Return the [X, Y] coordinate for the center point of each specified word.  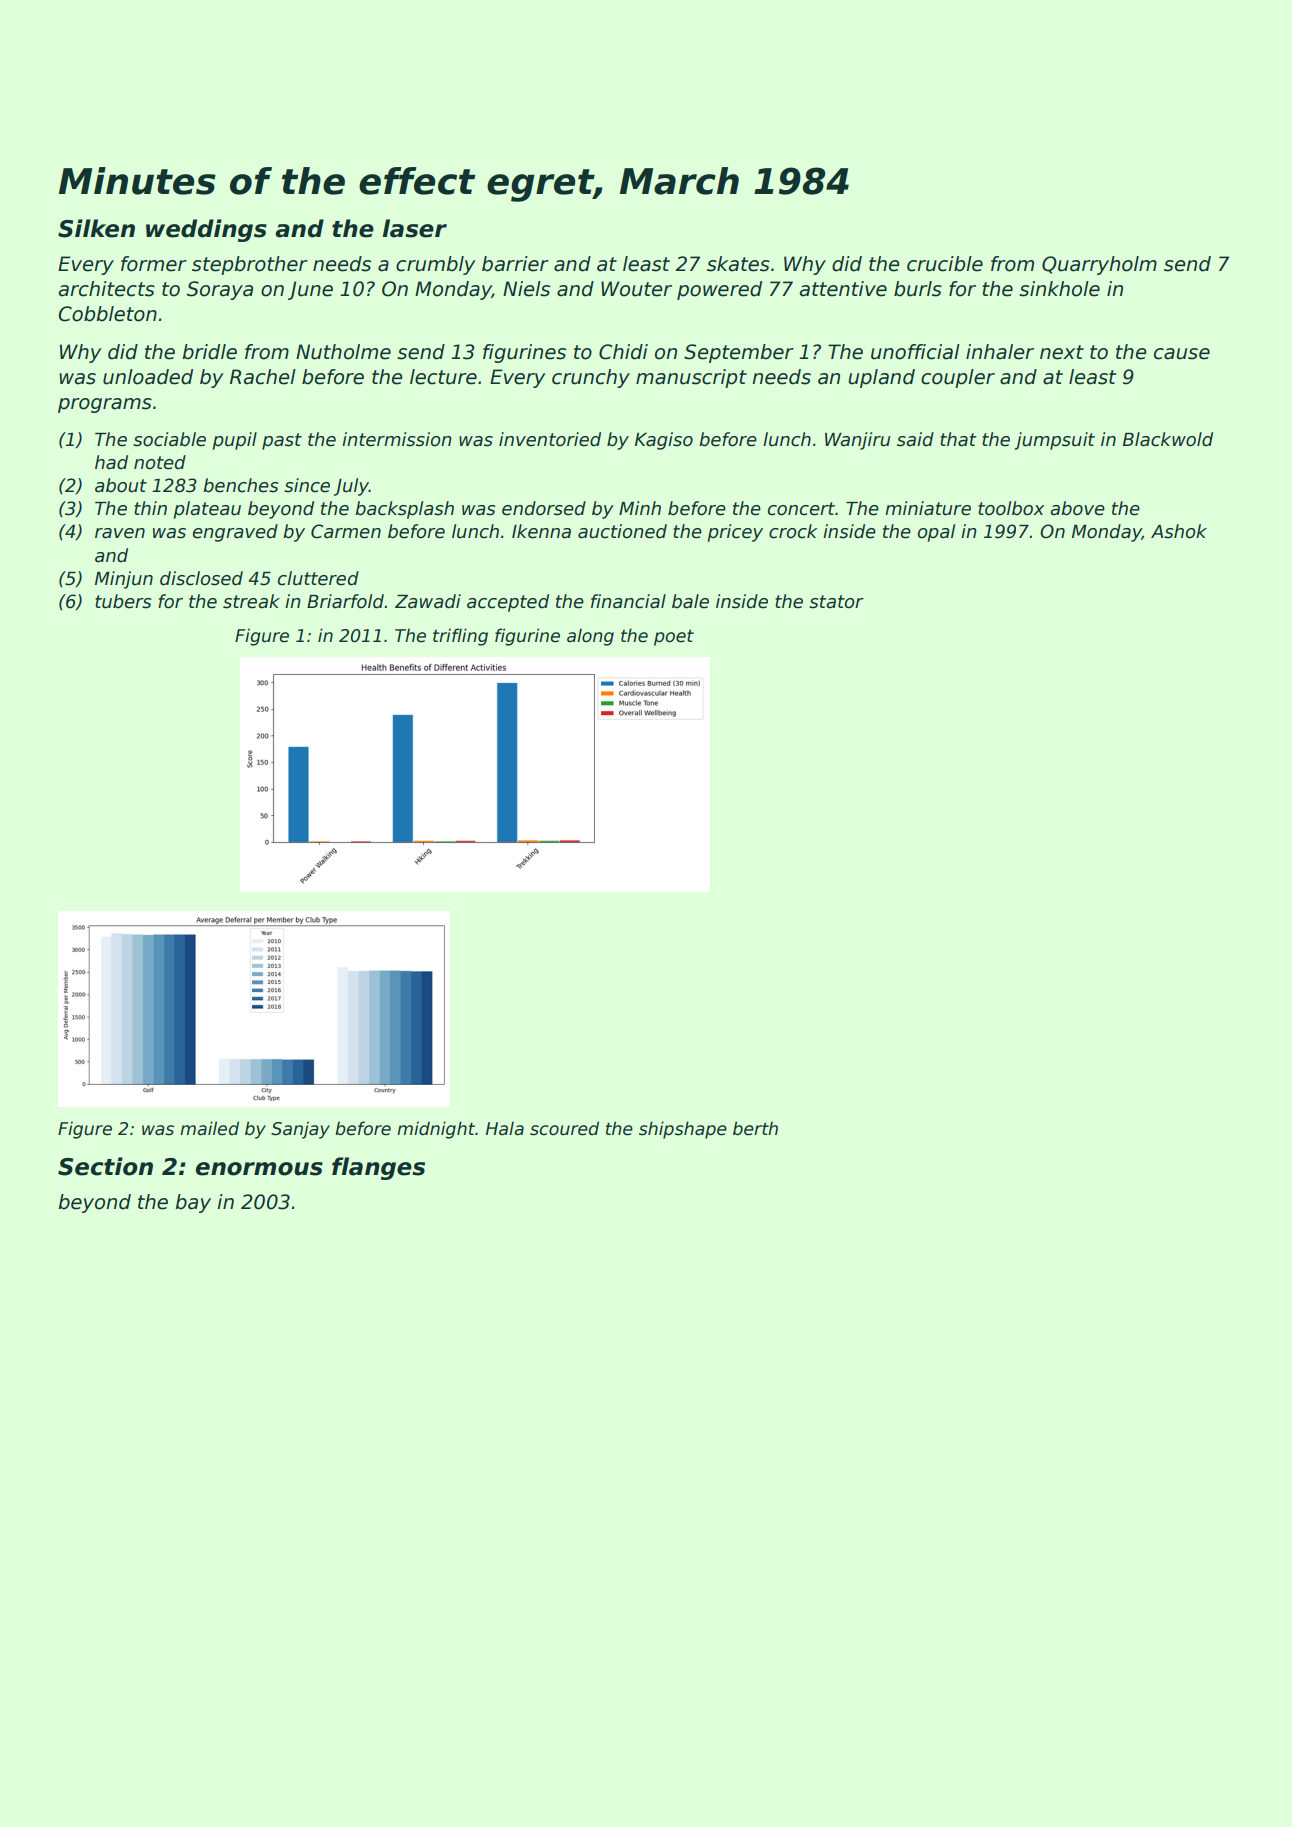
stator [836, 602]
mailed [209, 1128]
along [590, 637]
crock [793, 531]
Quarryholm [1099, 265]
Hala [505, 1128]
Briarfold [345, 601]
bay [193, 1203]
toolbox [1011, 508]
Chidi [623, 352]
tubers [123, 601]
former [154, 264]
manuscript [691, 378]
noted [160, 462]
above [1077, 508]
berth [755, 1128]
